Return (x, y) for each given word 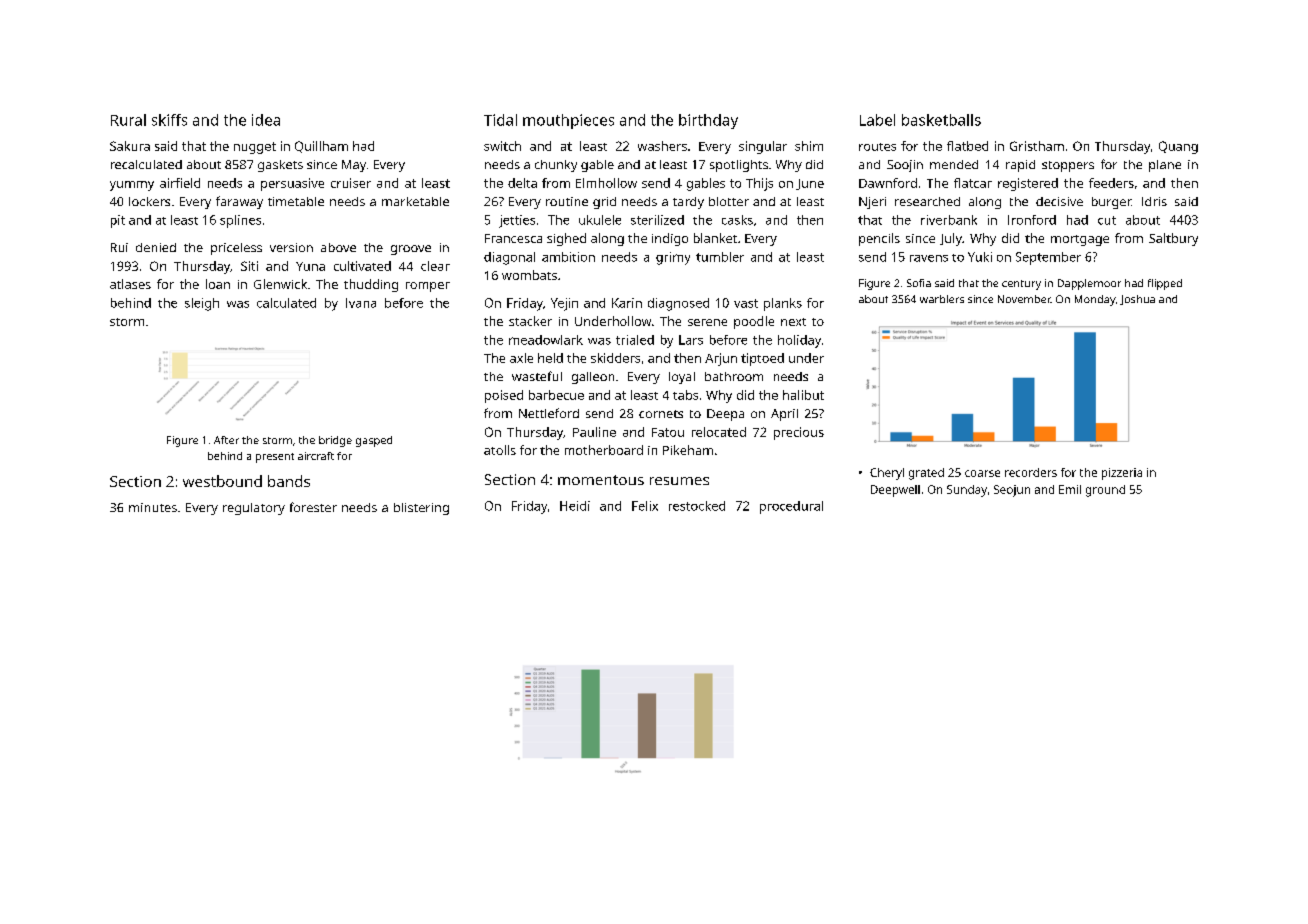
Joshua (1137, 300)
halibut (803, 395)
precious (799, 433)
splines (240, 221)
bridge (335, 441)
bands (289, 481)
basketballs (941, 120)
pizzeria (1122, 474)
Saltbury (1173, 239)
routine (567, 201)
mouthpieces (568, 121)
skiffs (169, 120)
